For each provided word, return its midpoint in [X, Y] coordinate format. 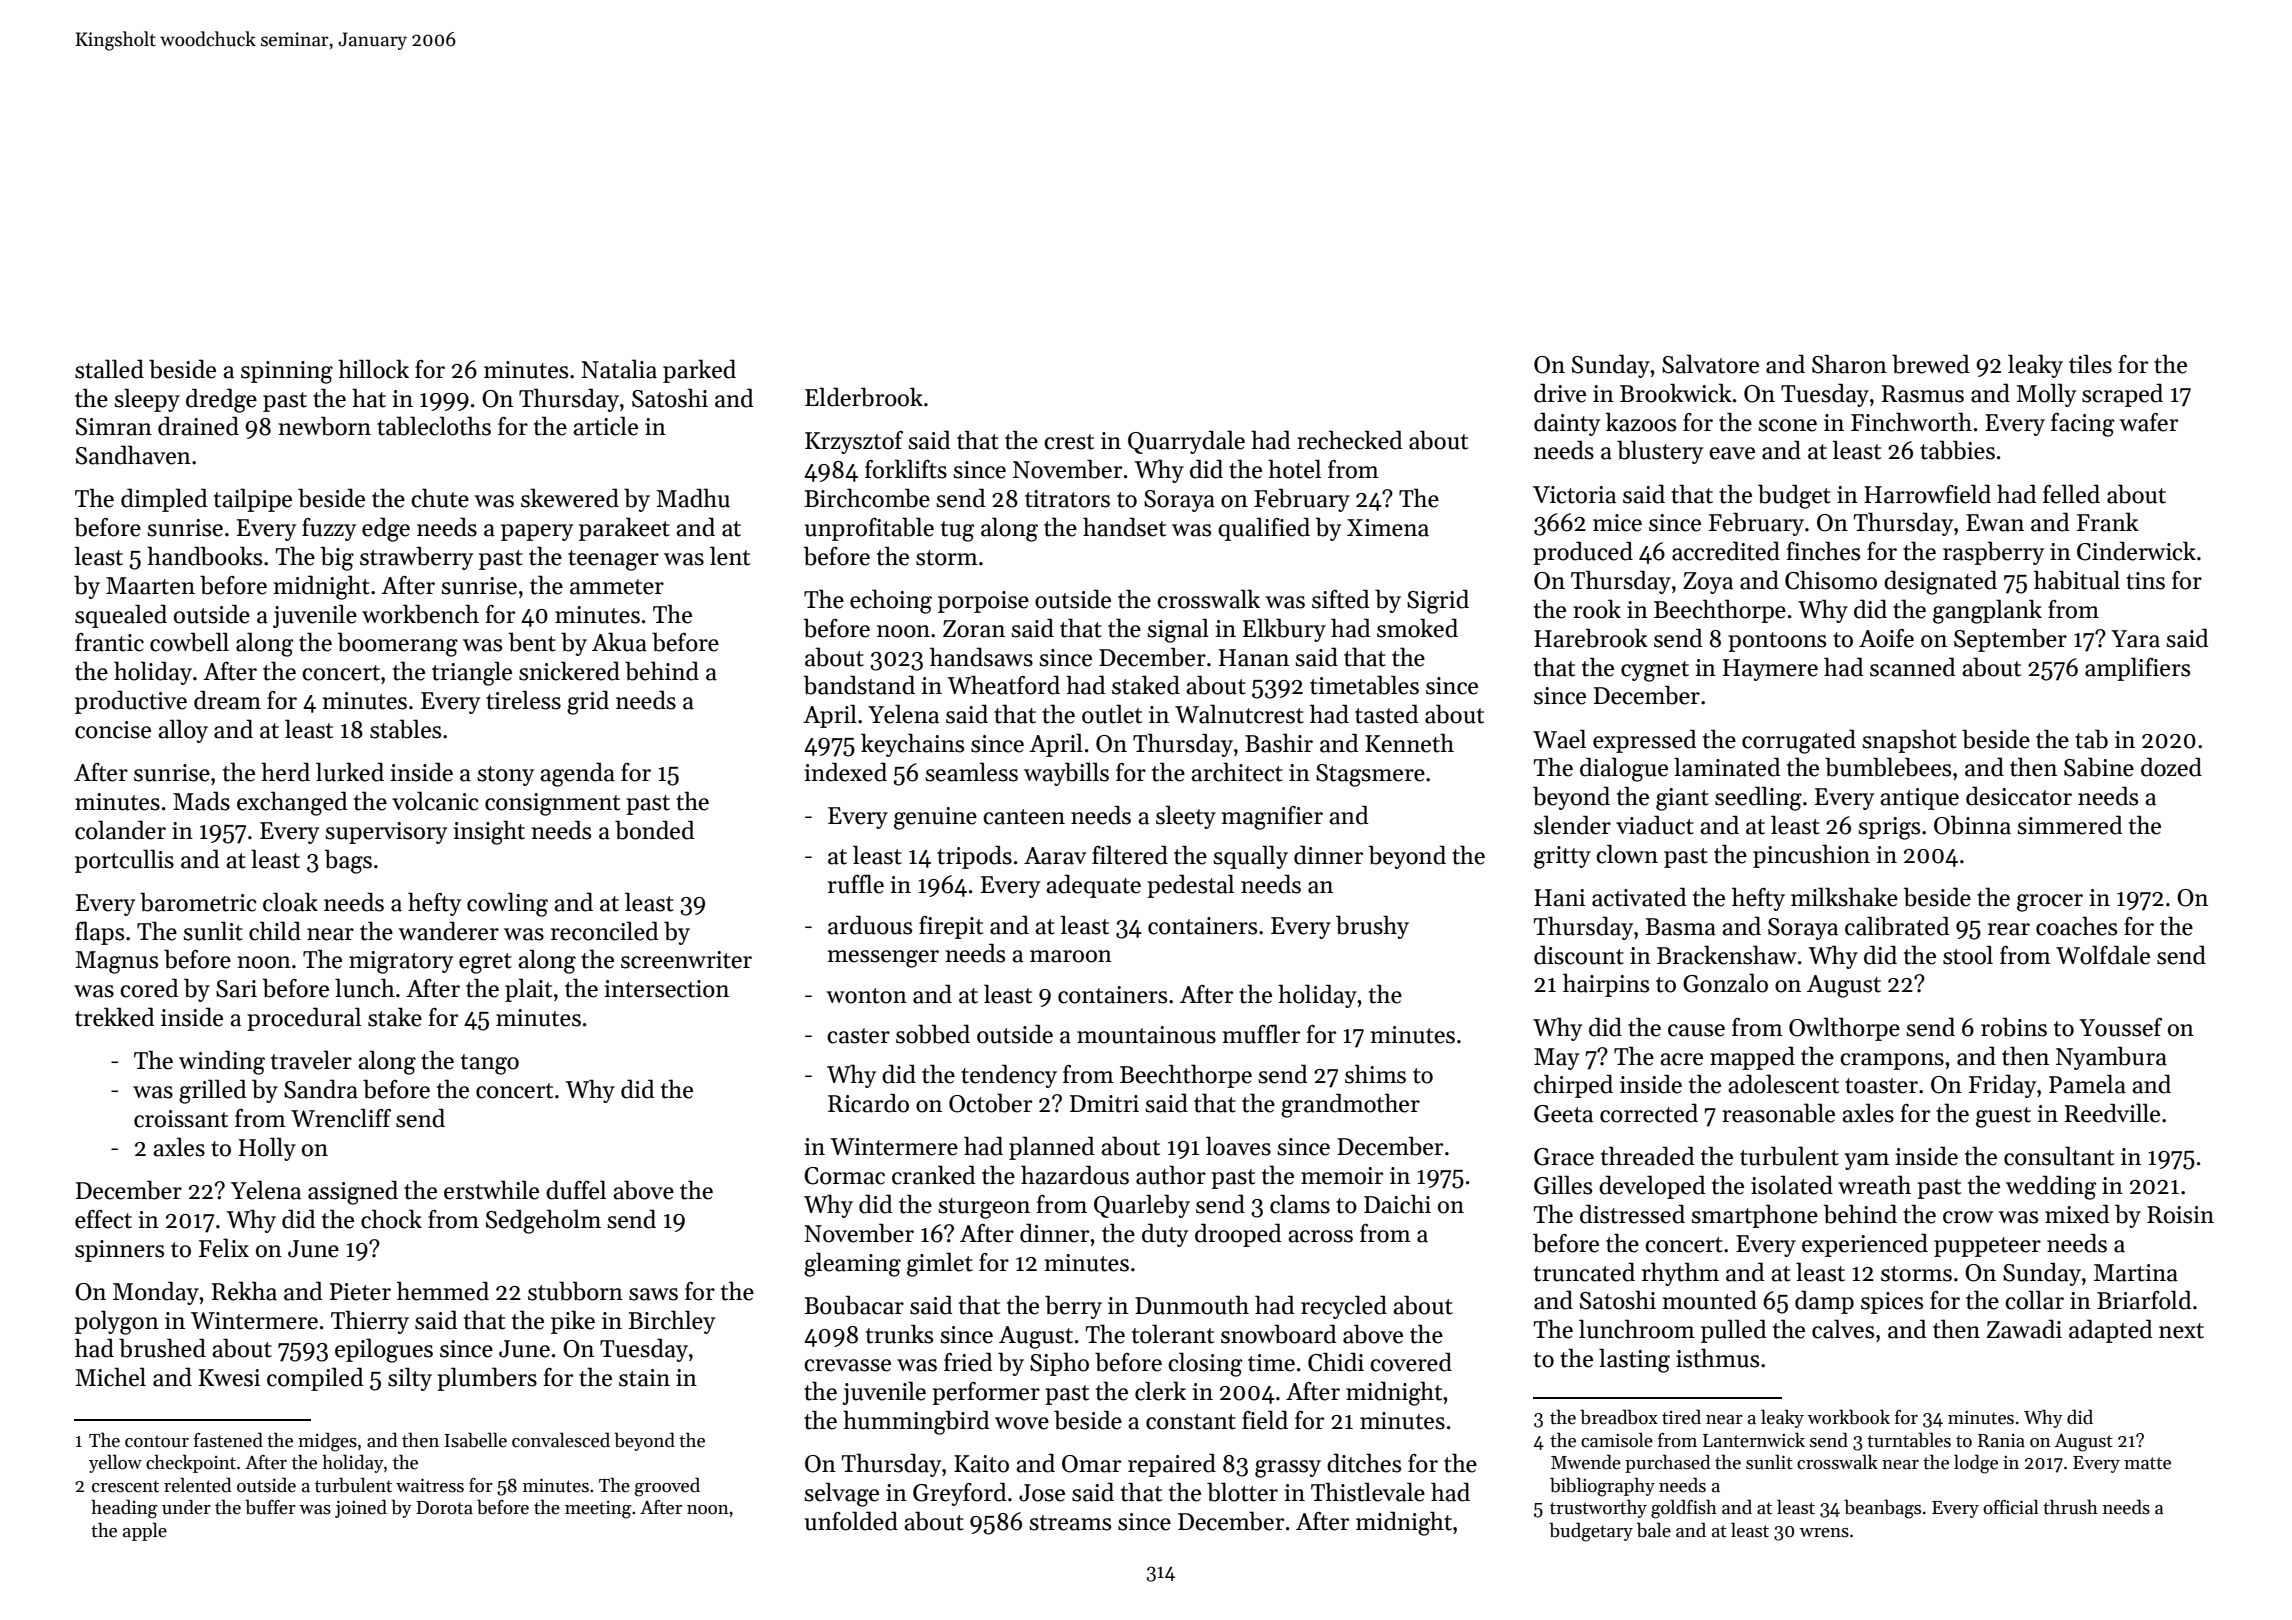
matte [2147, 1463]
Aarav [1055, 856]
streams [1070, 1523]
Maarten [150, 586]
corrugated [1799, 741]
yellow [115, 1463]
